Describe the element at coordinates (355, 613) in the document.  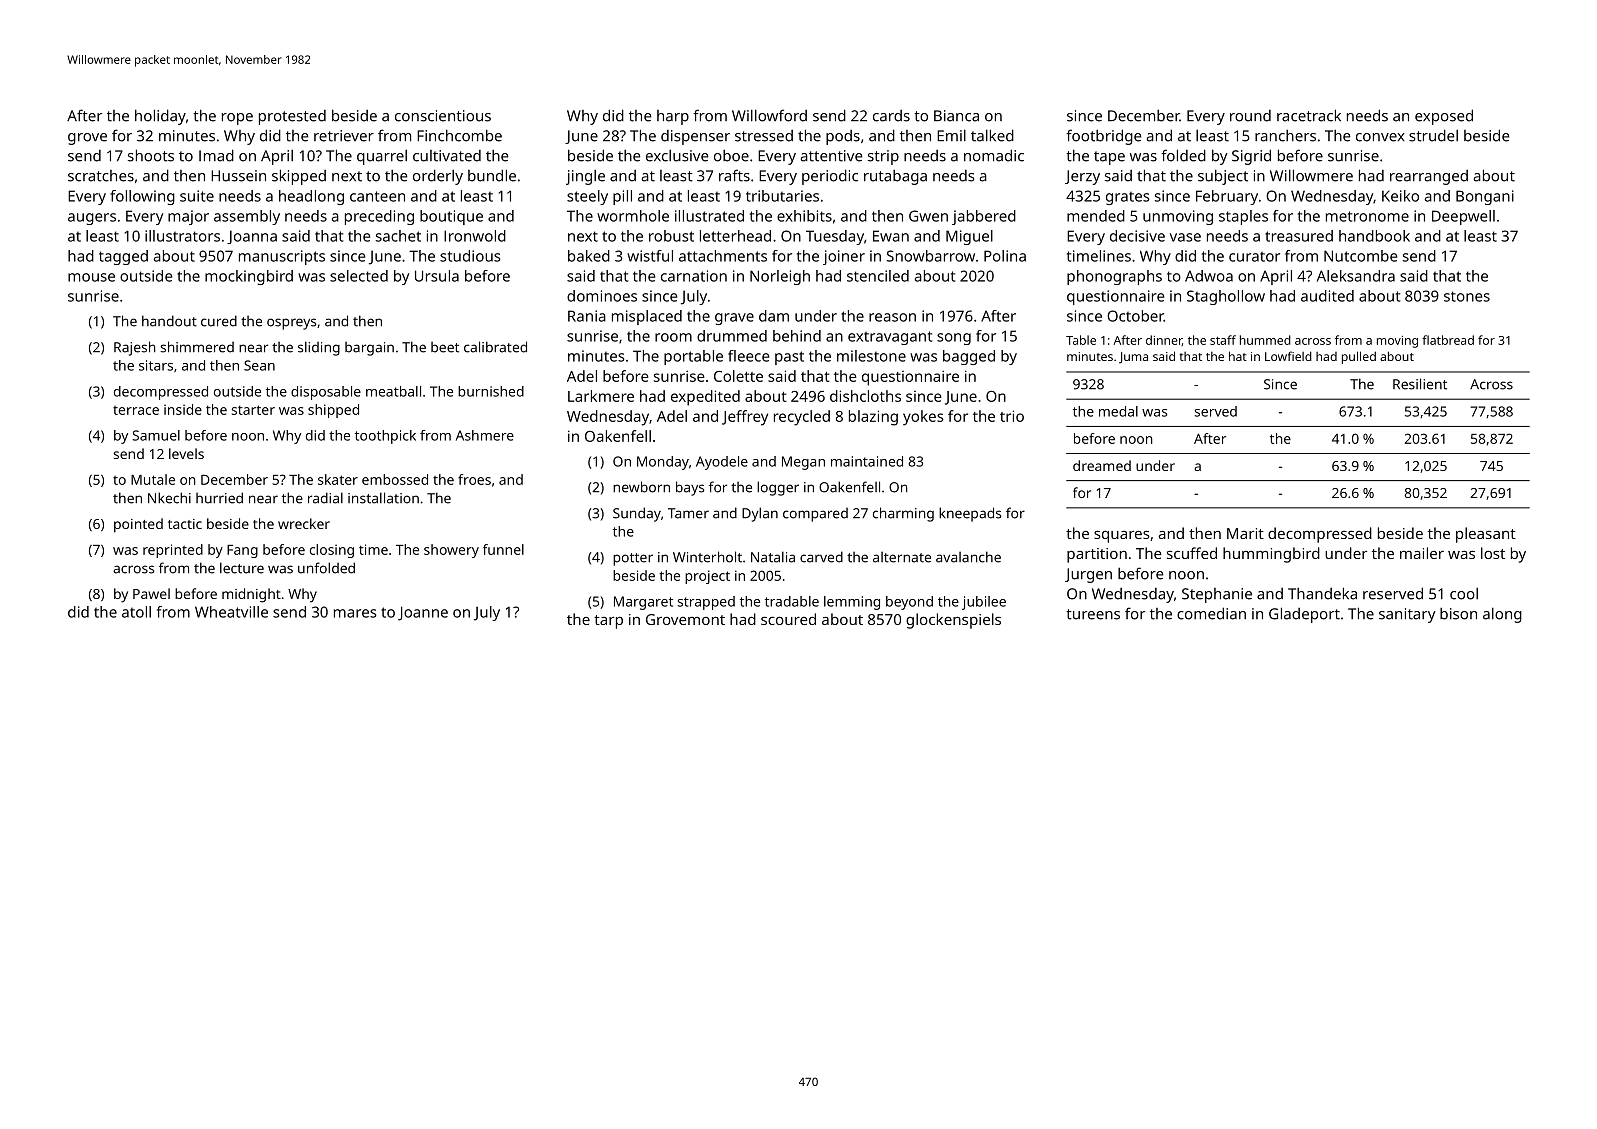
I see `mares` at that location.
